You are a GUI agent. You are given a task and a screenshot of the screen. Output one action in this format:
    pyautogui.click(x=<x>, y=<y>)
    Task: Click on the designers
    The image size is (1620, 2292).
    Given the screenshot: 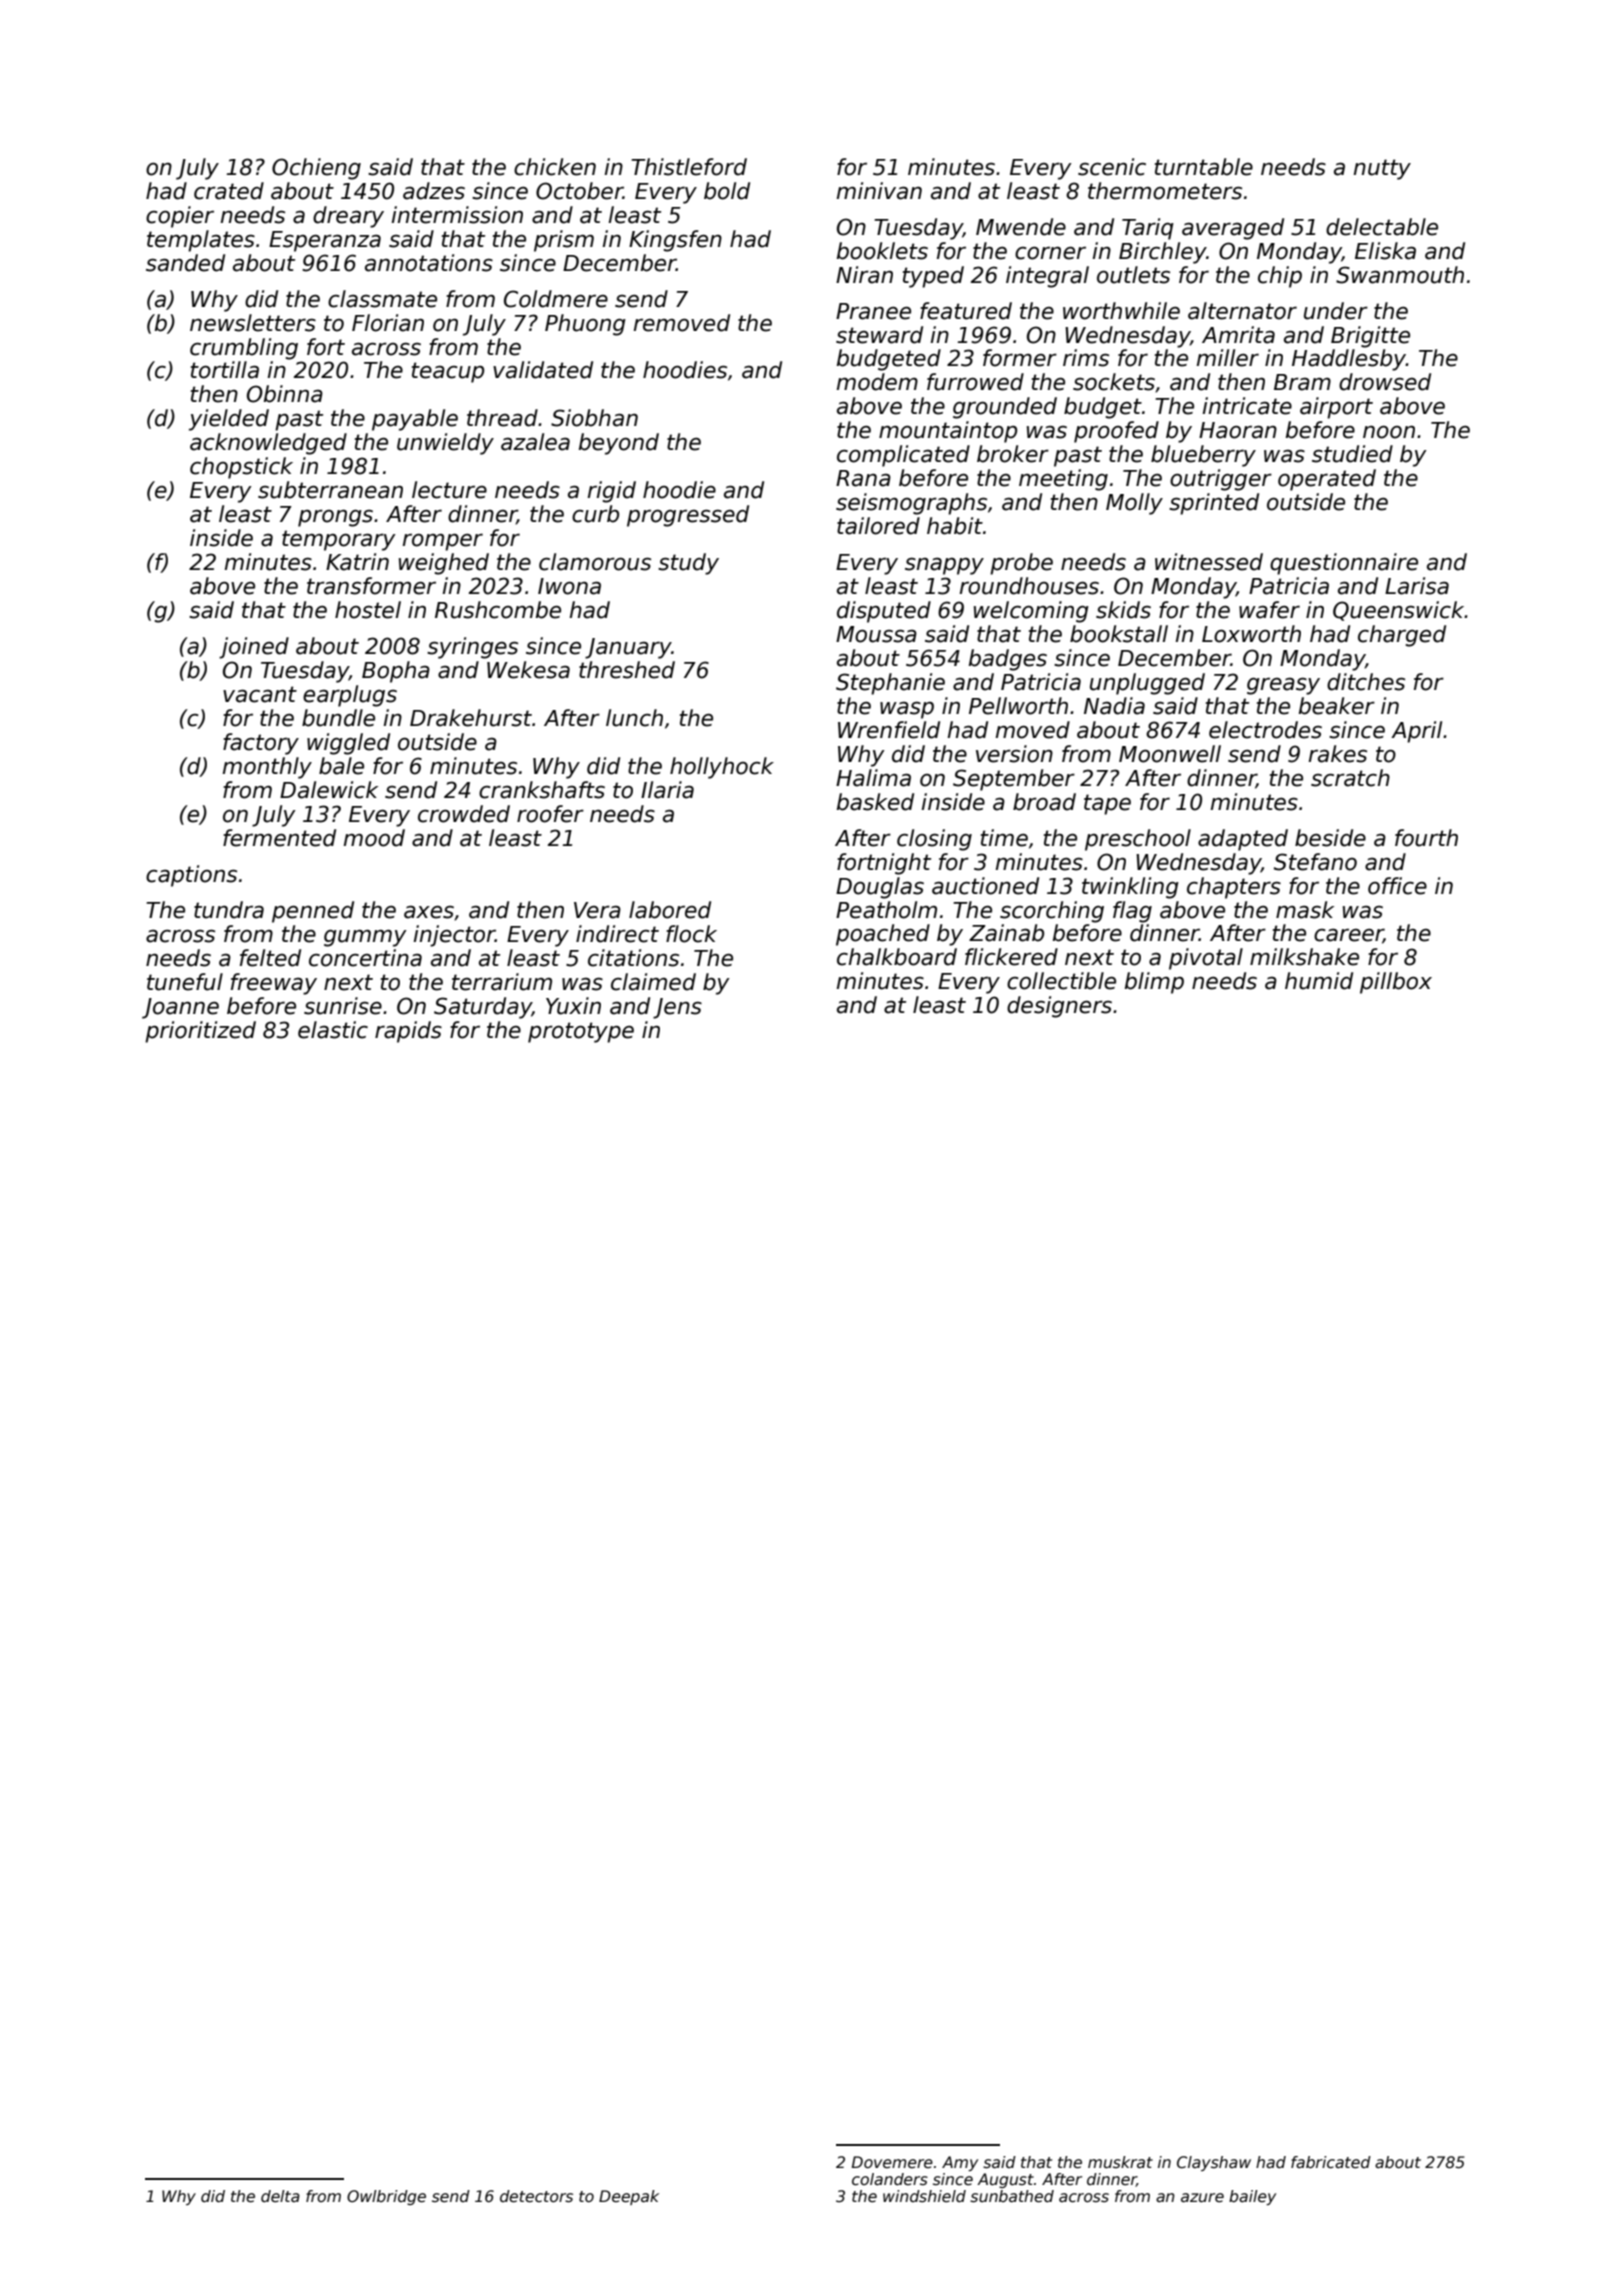 What is the action you would take?
    pyautogui.click(x=1059, y=1007)
